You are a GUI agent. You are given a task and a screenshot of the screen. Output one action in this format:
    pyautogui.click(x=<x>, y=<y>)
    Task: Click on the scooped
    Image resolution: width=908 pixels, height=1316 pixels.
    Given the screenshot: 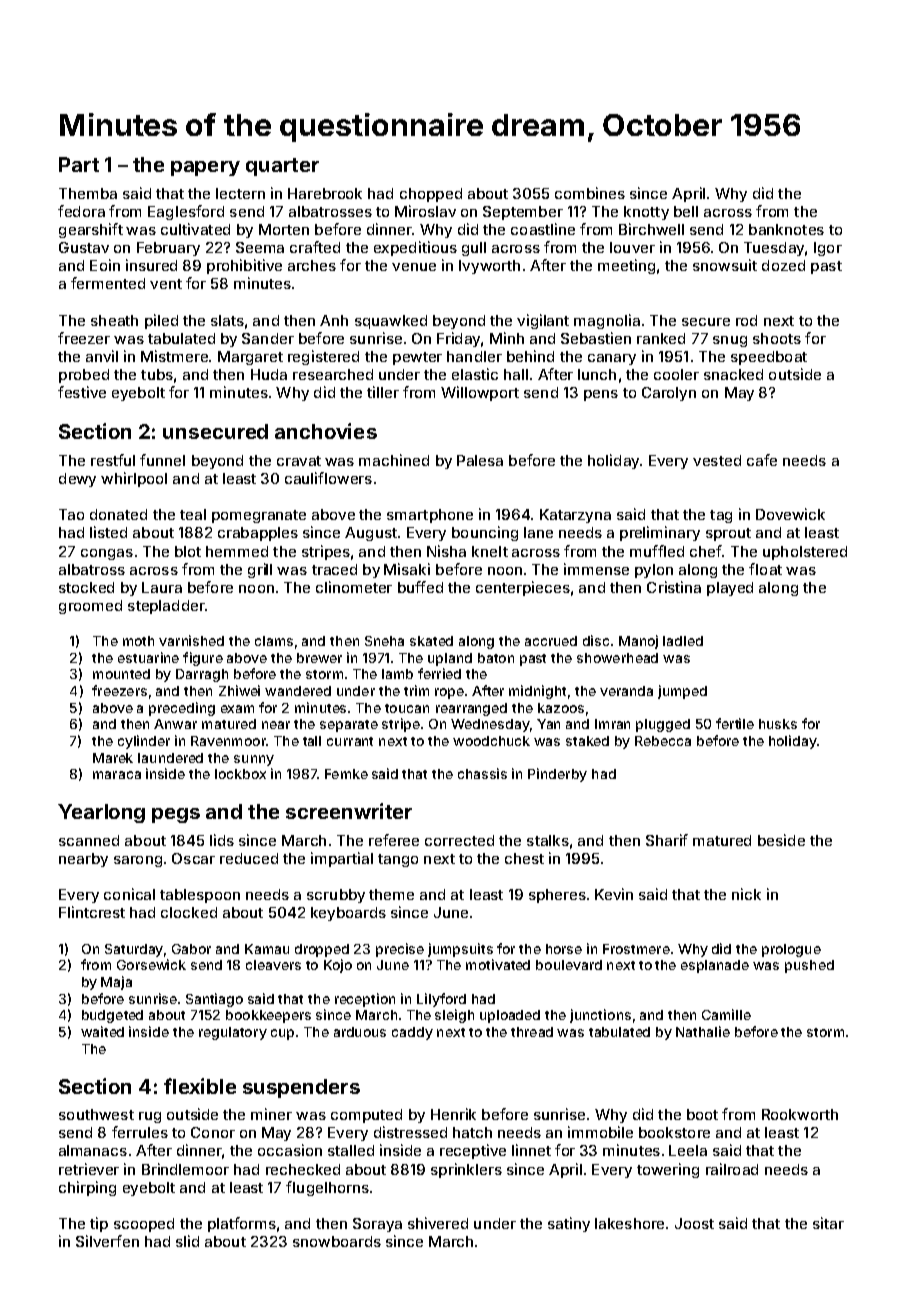 What is the action you would take?
    pyautogui.click(x=144, y=1225)
